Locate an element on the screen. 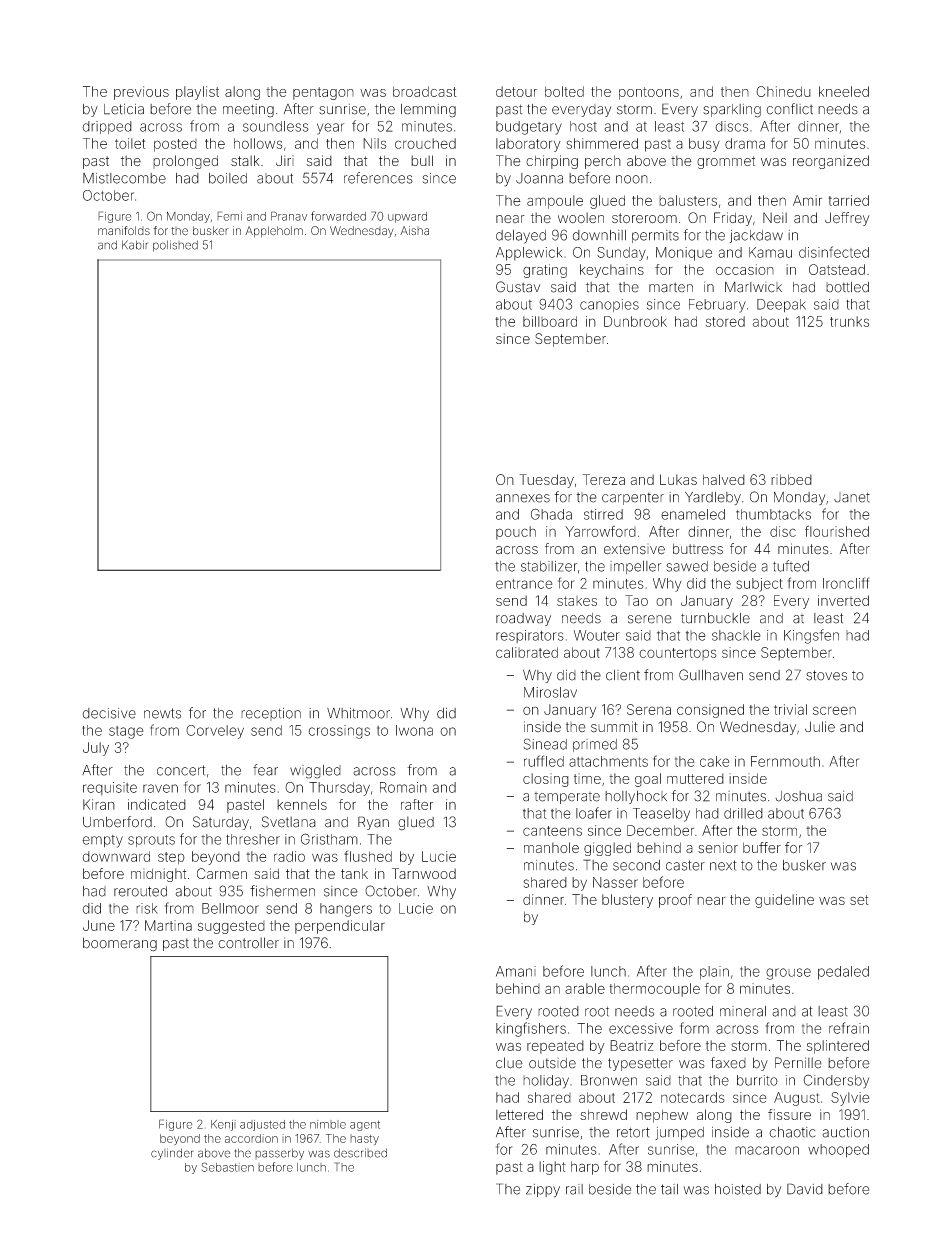  pontoons is located at coordinates (649, 93).
